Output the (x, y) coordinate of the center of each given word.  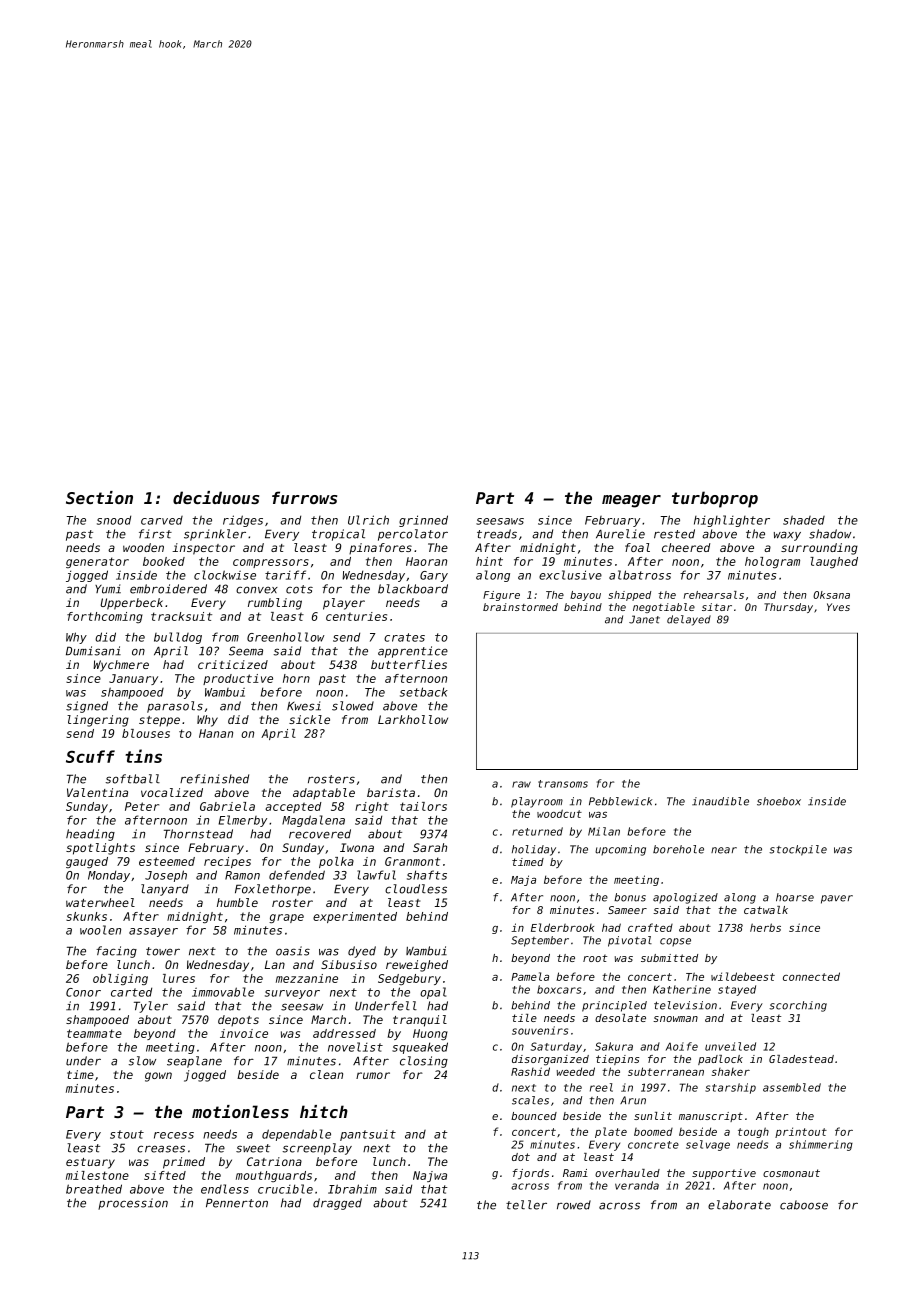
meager (631, 501)
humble (237, 902)
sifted (165, 1175)
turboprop (715, 499)
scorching (798, 1006)
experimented (355, 917)
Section (99, 497)
